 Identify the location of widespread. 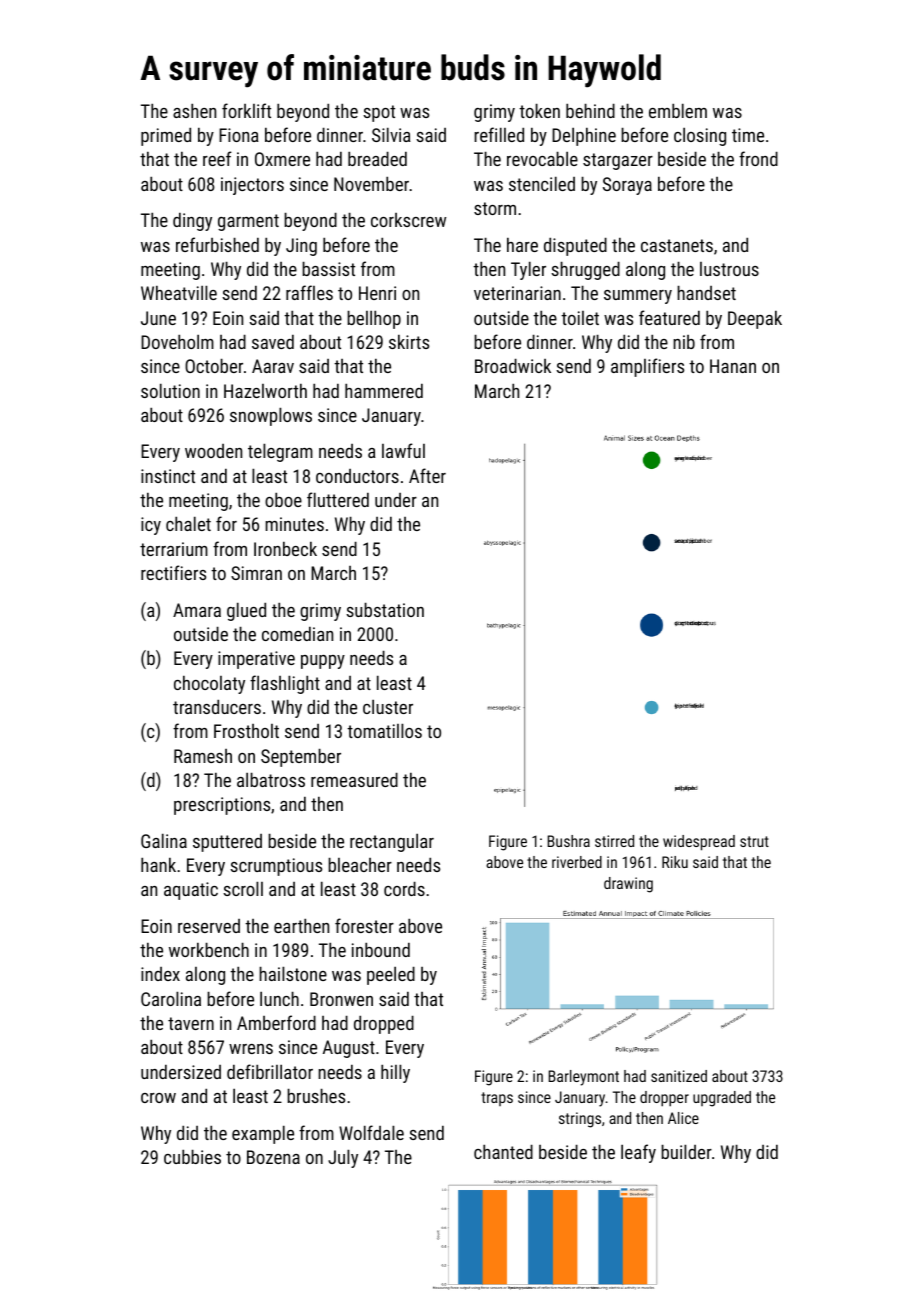
(699, 843).
